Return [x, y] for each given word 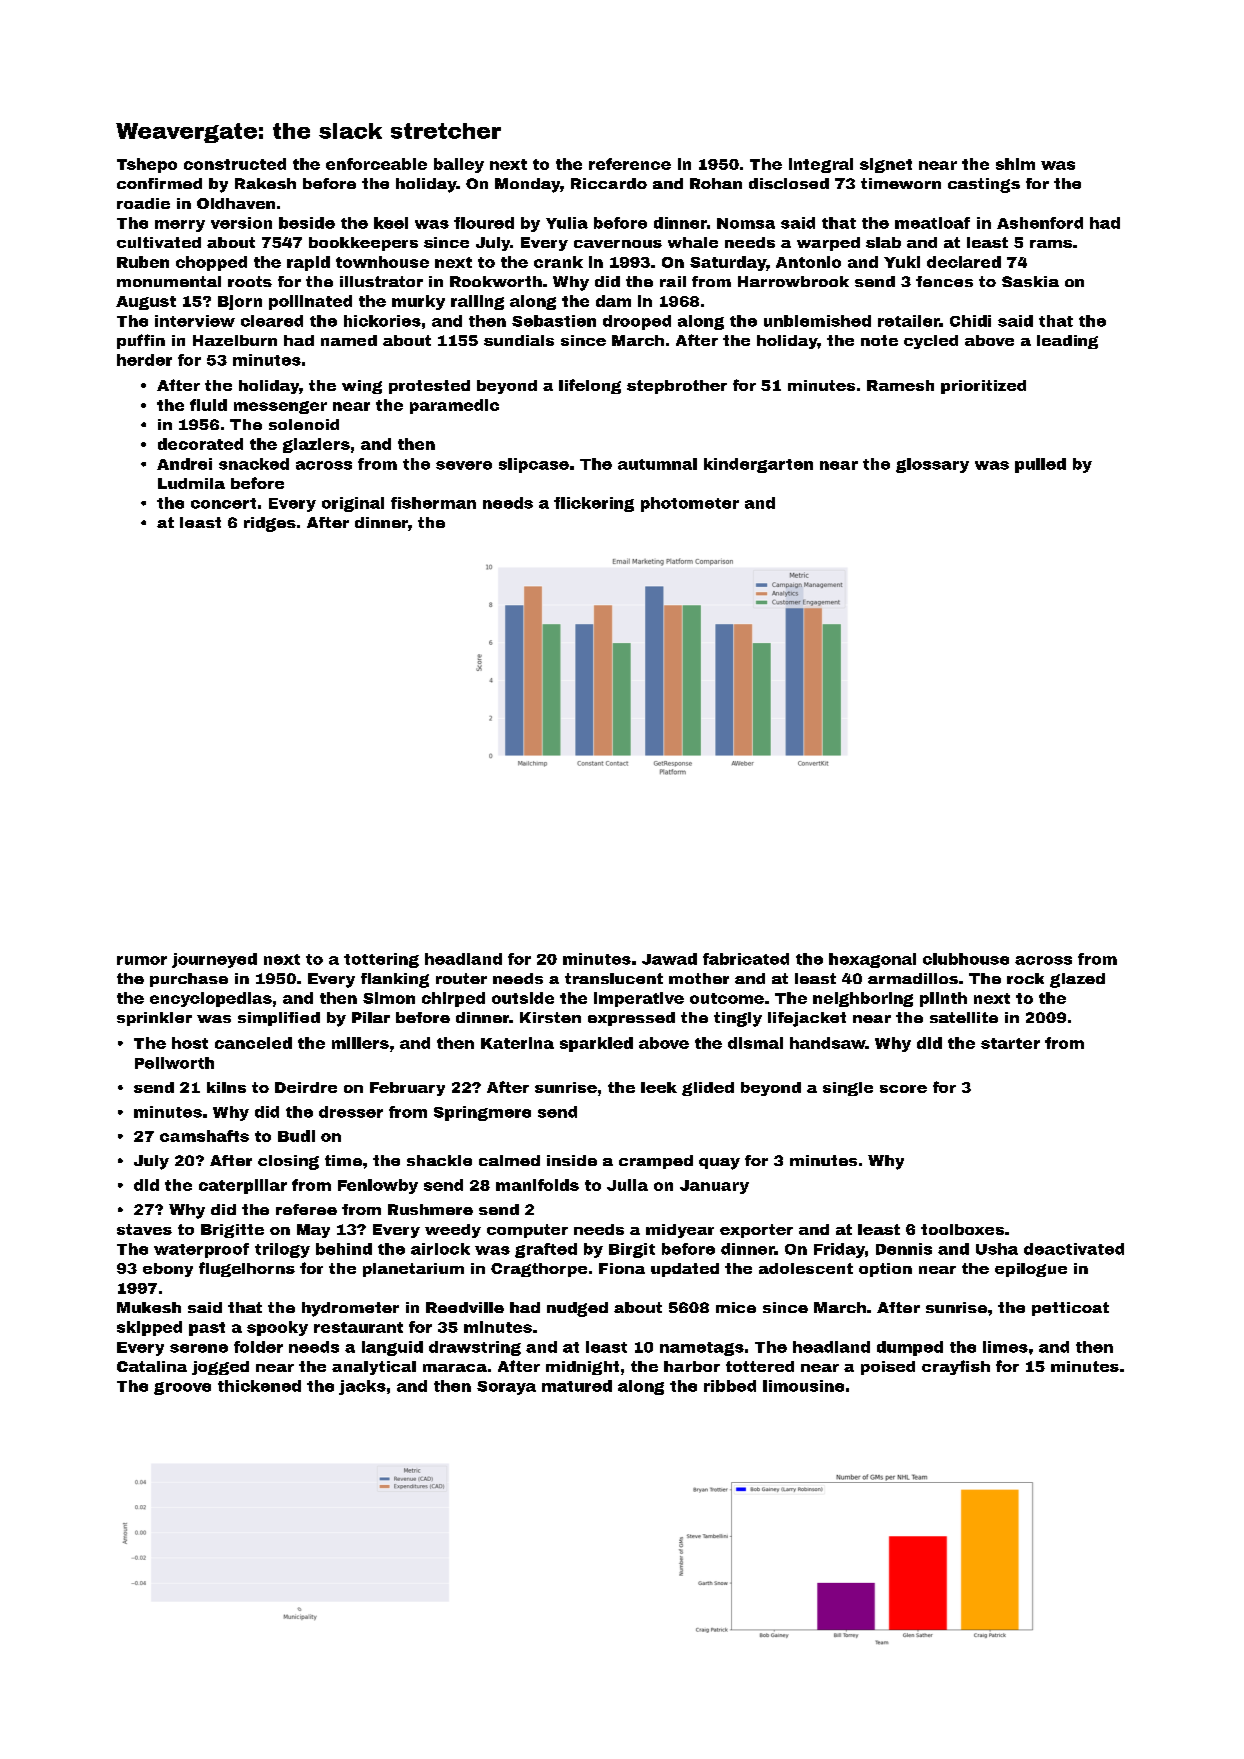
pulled [1040, 465]
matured [577, 1386]
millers [360, 1043]
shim [1015, 164]
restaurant [358, 1327]
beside [307, 223]
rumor [142, 960]
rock [1025, 978]
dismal [755, 1043]
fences [944, 281]
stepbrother [677, 387]
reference [630, 164]
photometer [690, 504]
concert [223, 503]
